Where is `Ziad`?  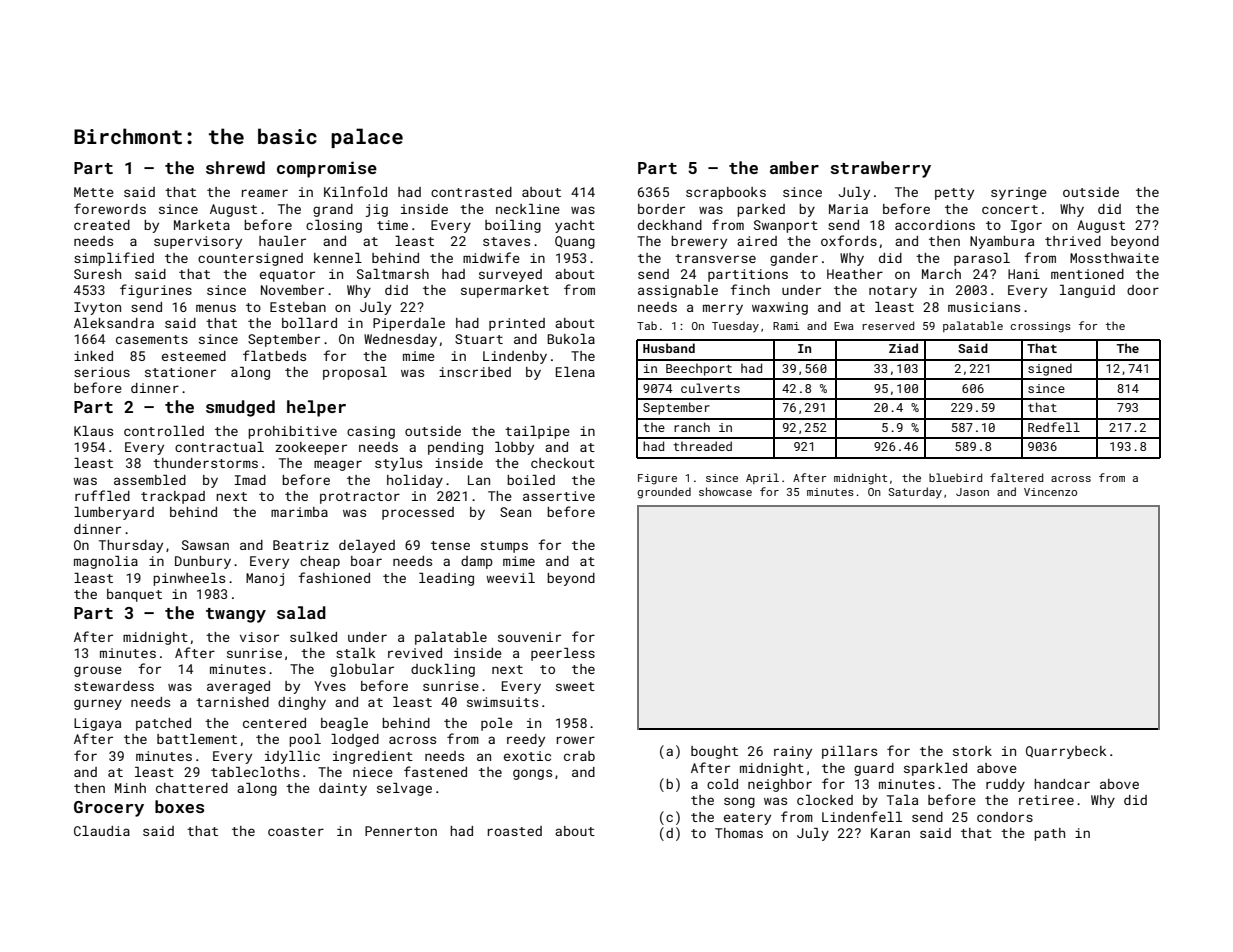 Ziad is located at coordinates (903, 348).
